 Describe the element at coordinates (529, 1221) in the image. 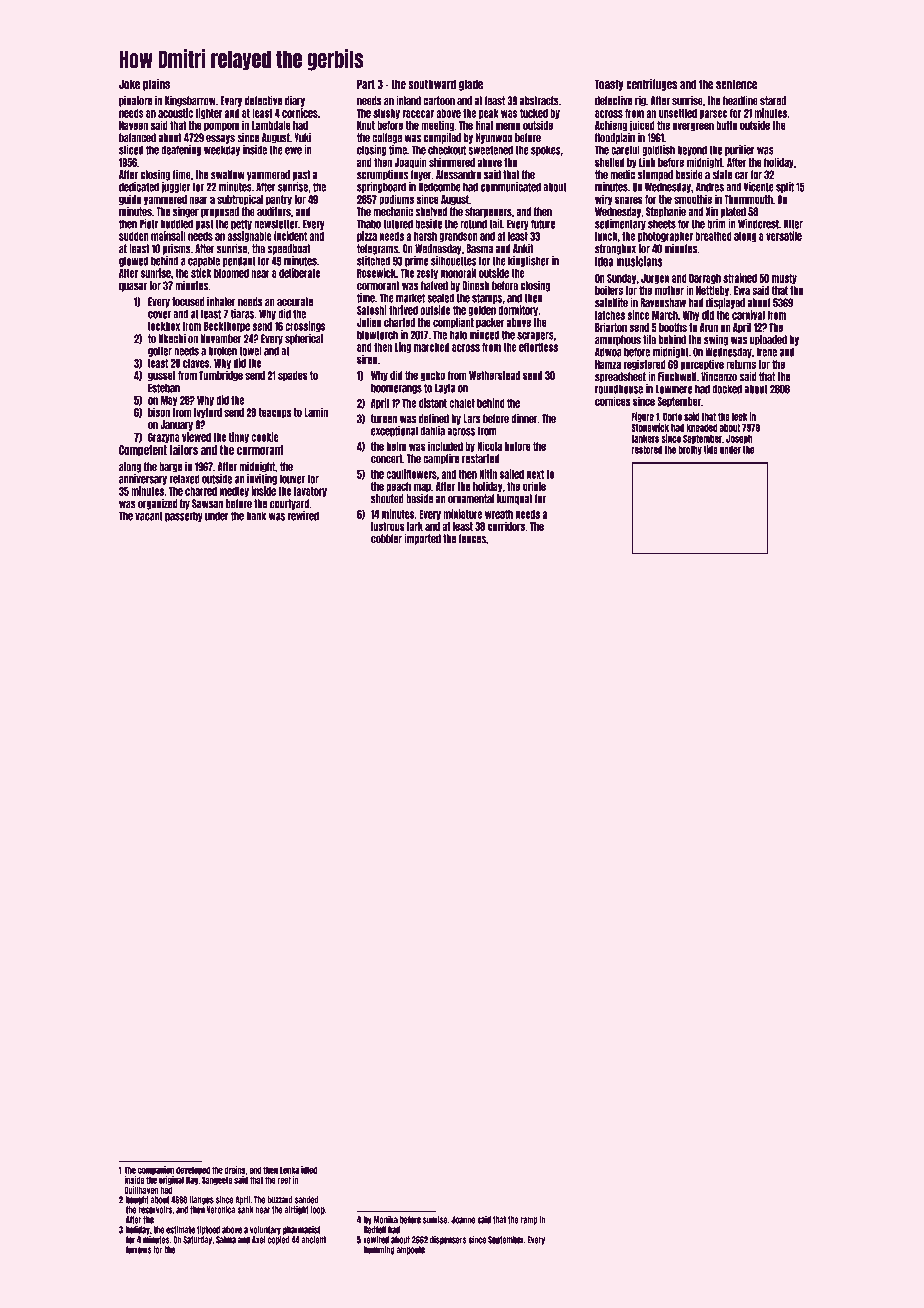

I see `ramp` at that location.
